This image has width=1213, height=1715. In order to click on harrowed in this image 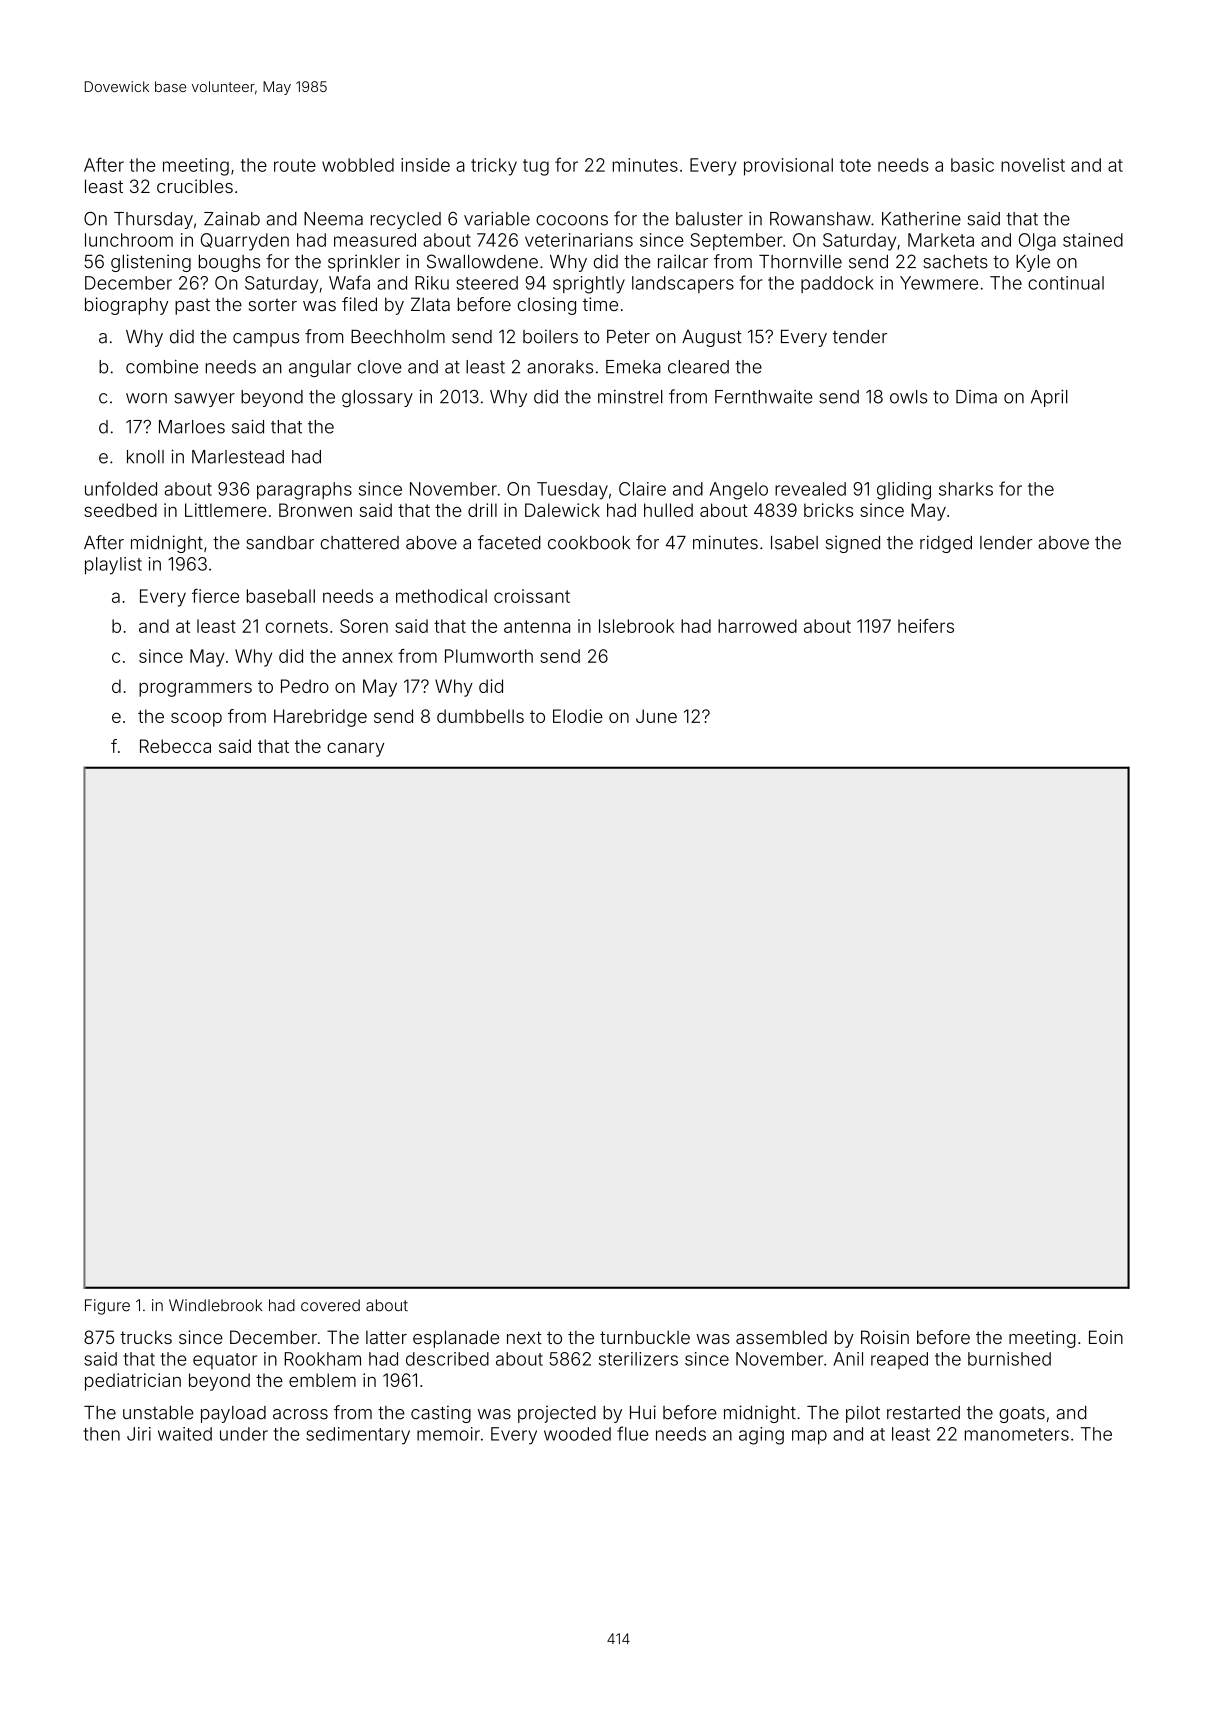, I will do `click(757, 626)`.
